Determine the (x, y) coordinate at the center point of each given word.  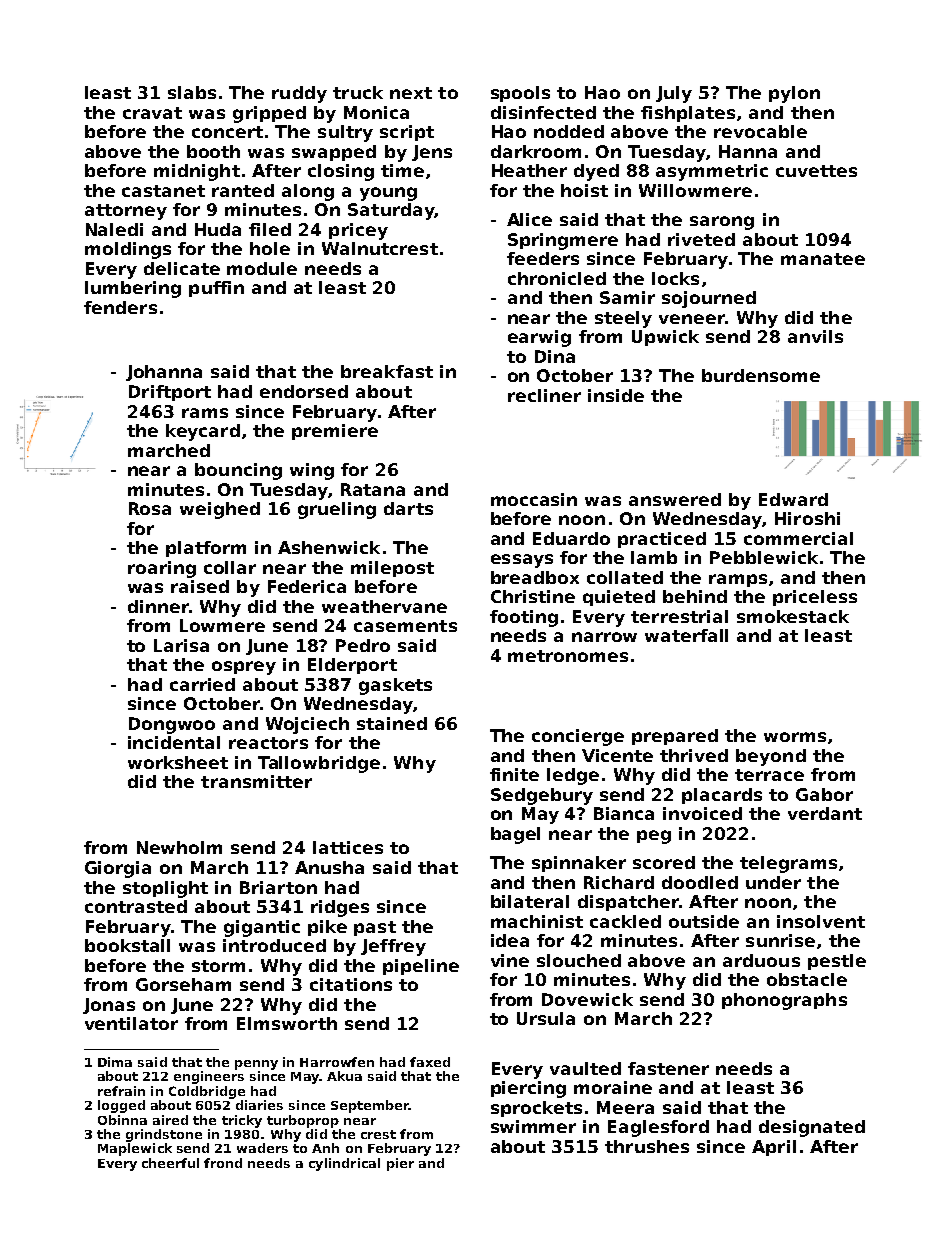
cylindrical (344, 1164)
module (262, 268)
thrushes (647, 1146)
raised (200, 586)
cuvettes (816, 171)
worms (795, 737)
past (375, 928)
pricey (358, 231)
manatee (823, 259)
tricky (242, 1121)
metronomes (568, 656)
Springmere (563, 241)
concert (227, 132)
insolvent (821, 921)
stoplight (165, 889)
